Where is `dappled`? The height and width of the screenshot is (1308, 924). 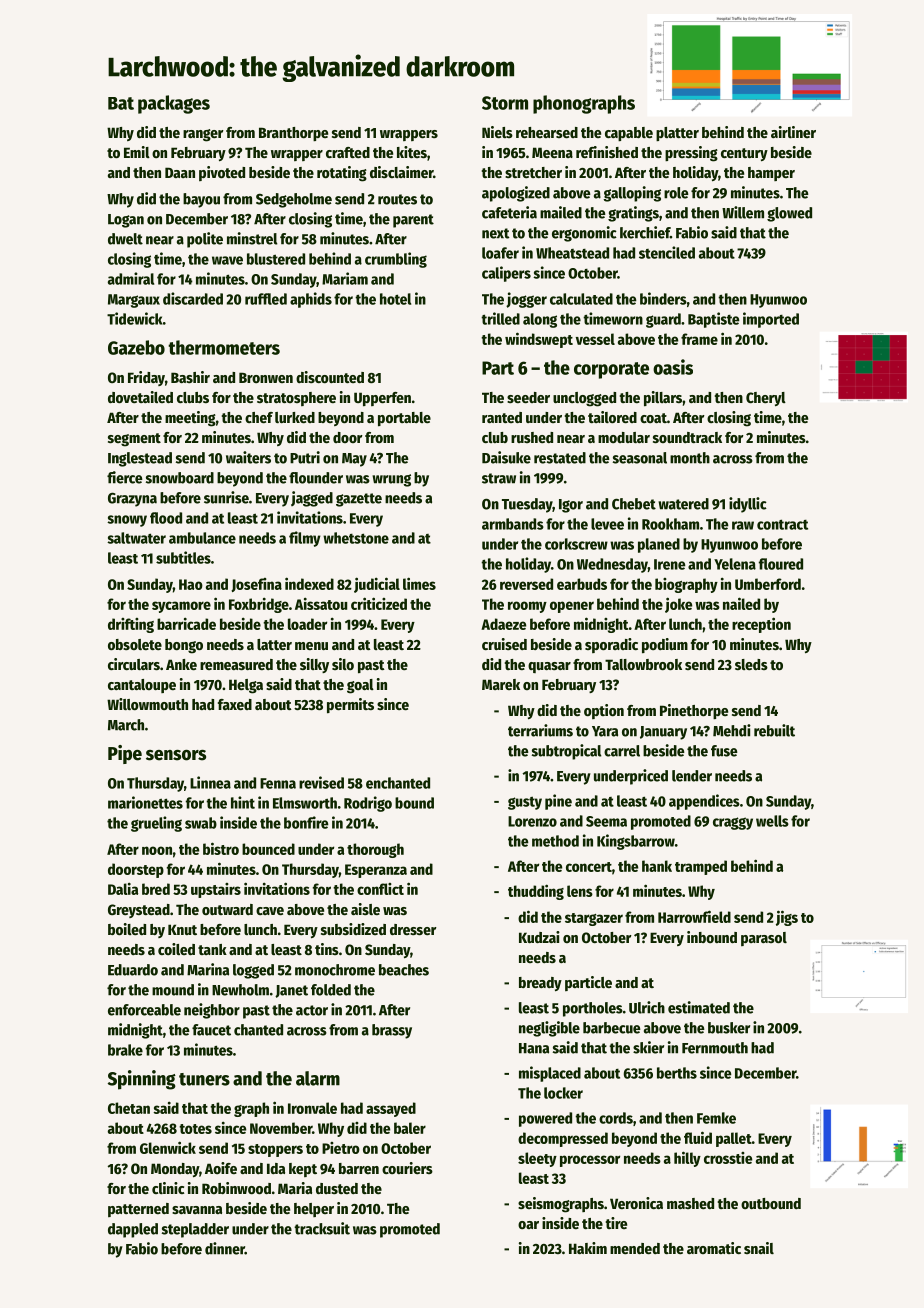
dappled is located at coordinates (133, 1230).
